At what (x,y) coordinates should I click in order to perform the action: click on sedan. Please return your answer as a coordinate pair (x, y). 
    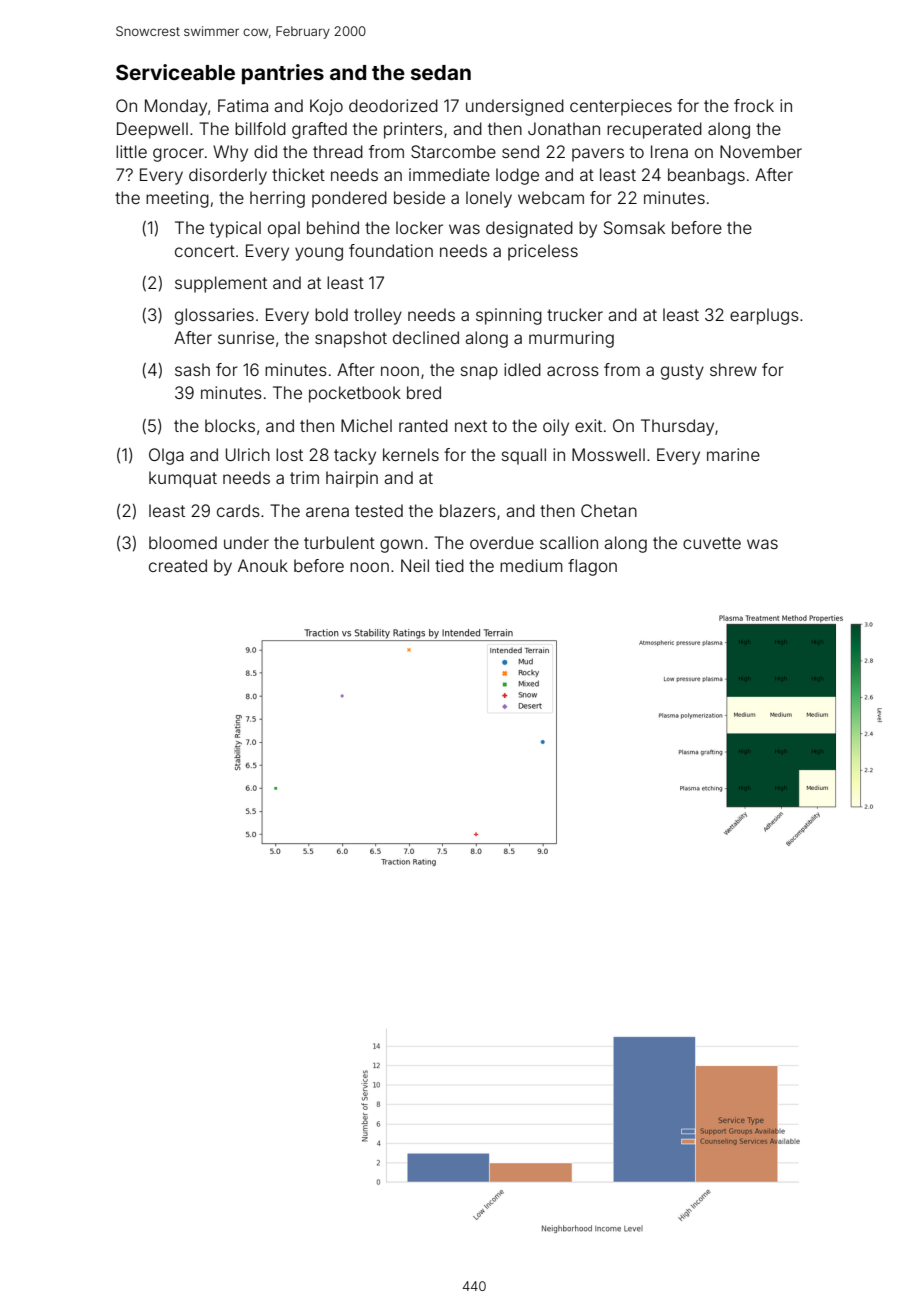
    Looking at the image, I should click on (441, 72).
